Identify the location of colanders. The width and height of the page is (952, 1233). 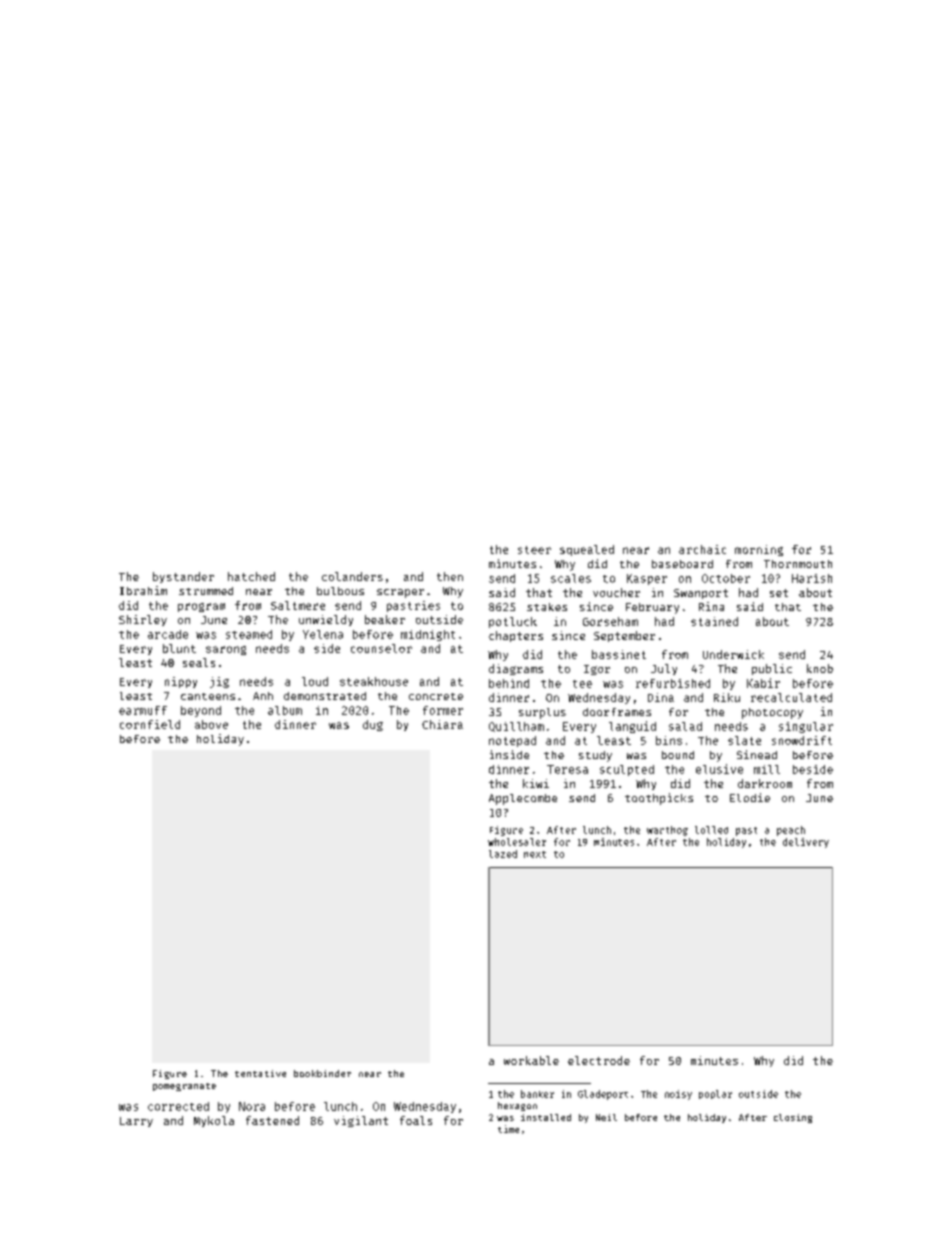
(352, 576).
